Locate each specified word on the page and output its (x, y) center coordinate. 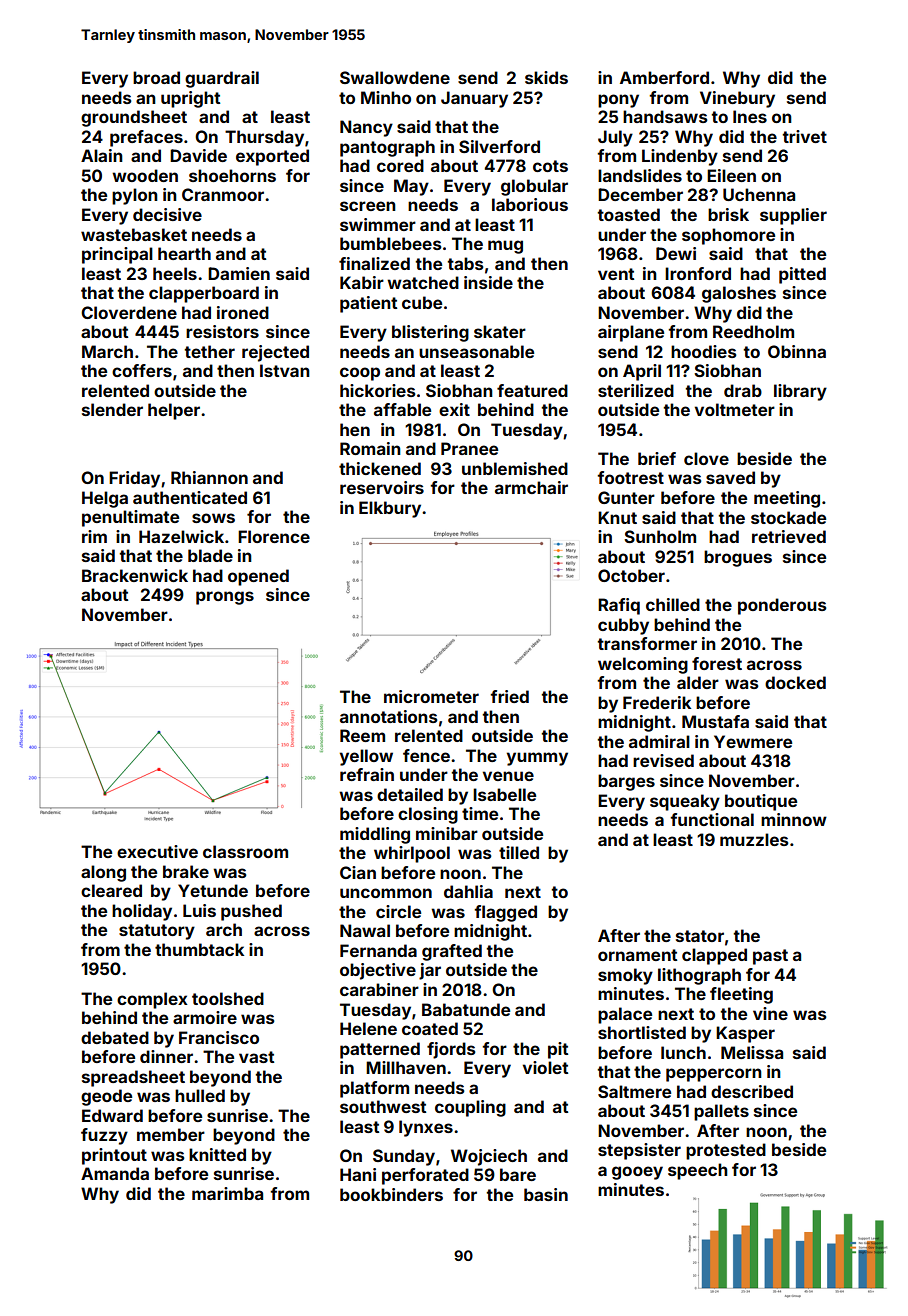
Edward (112, 1115)
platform (374, 1089)
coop (360, 374)
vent (616, 274)
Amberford (664, 77)
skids (546, 77)
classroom (245, 851)
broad (156, 77)
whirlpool (412, 854)
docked (795, 682)
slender (112, 409)
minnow (794, 819)
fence (426, 755)
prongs (225, 598)
